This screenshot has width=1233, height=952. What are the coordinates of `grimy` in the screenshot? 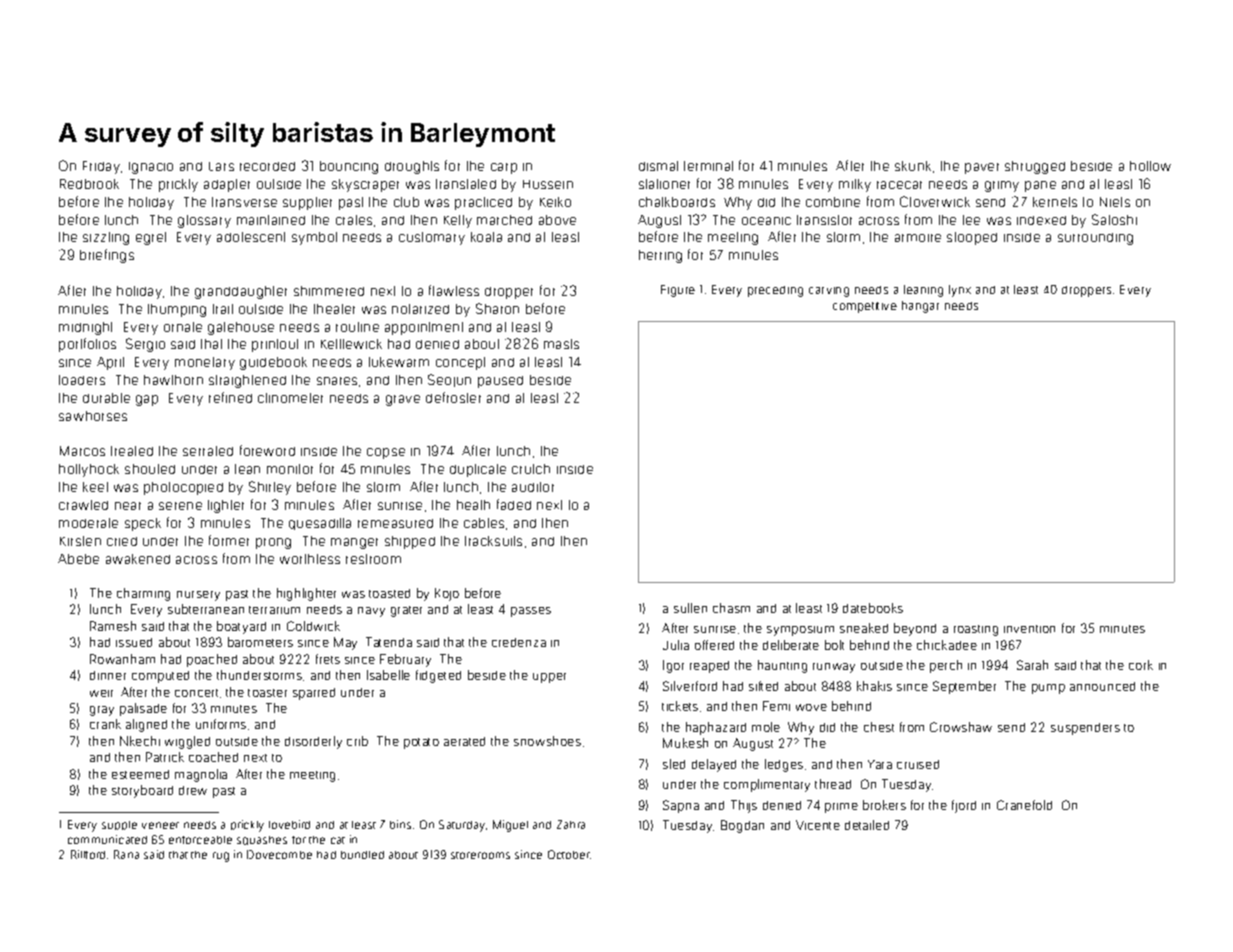 It's located at (1002, 186).
